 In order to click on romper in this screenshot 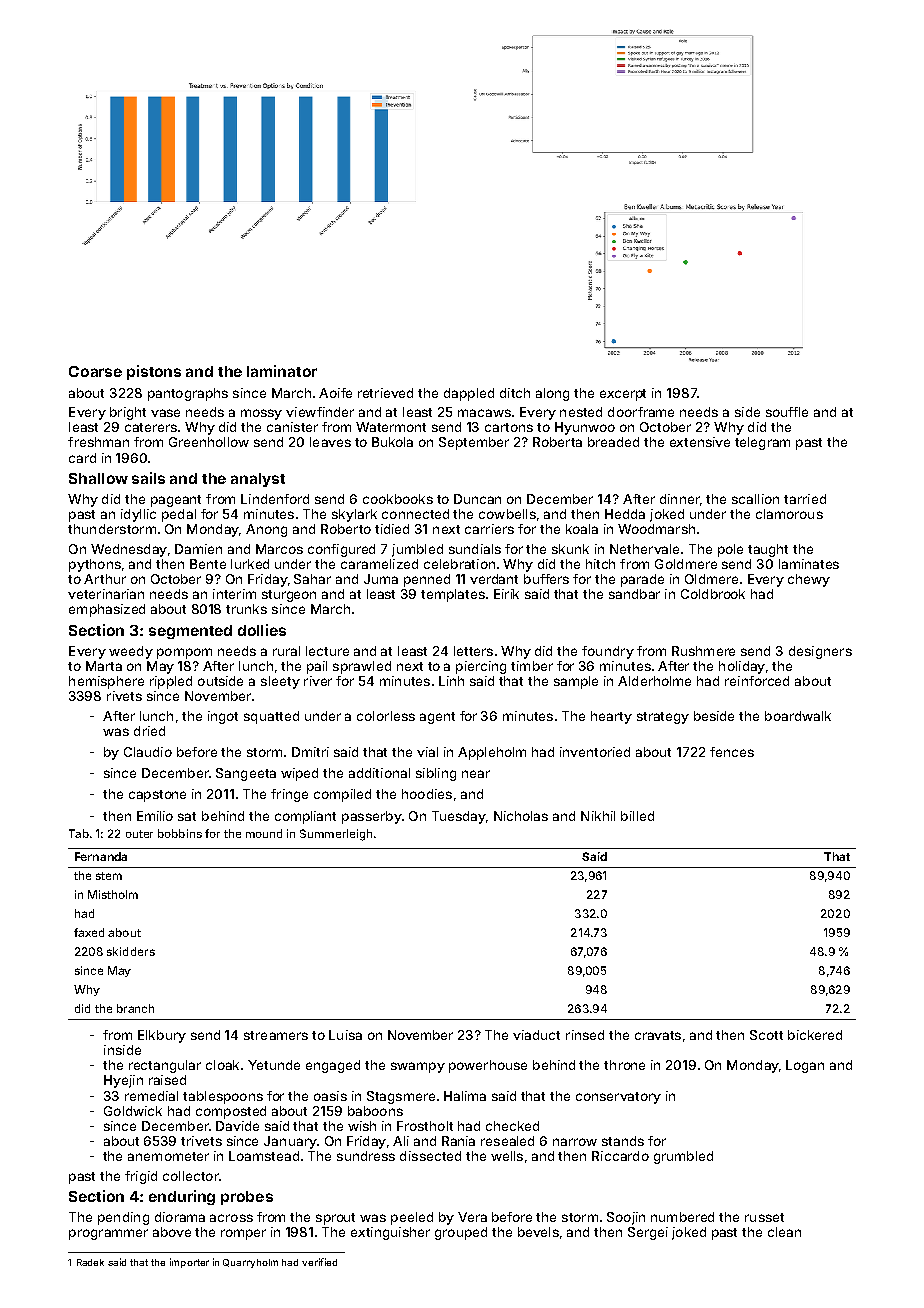, I will do `click(243, 1234)`.
